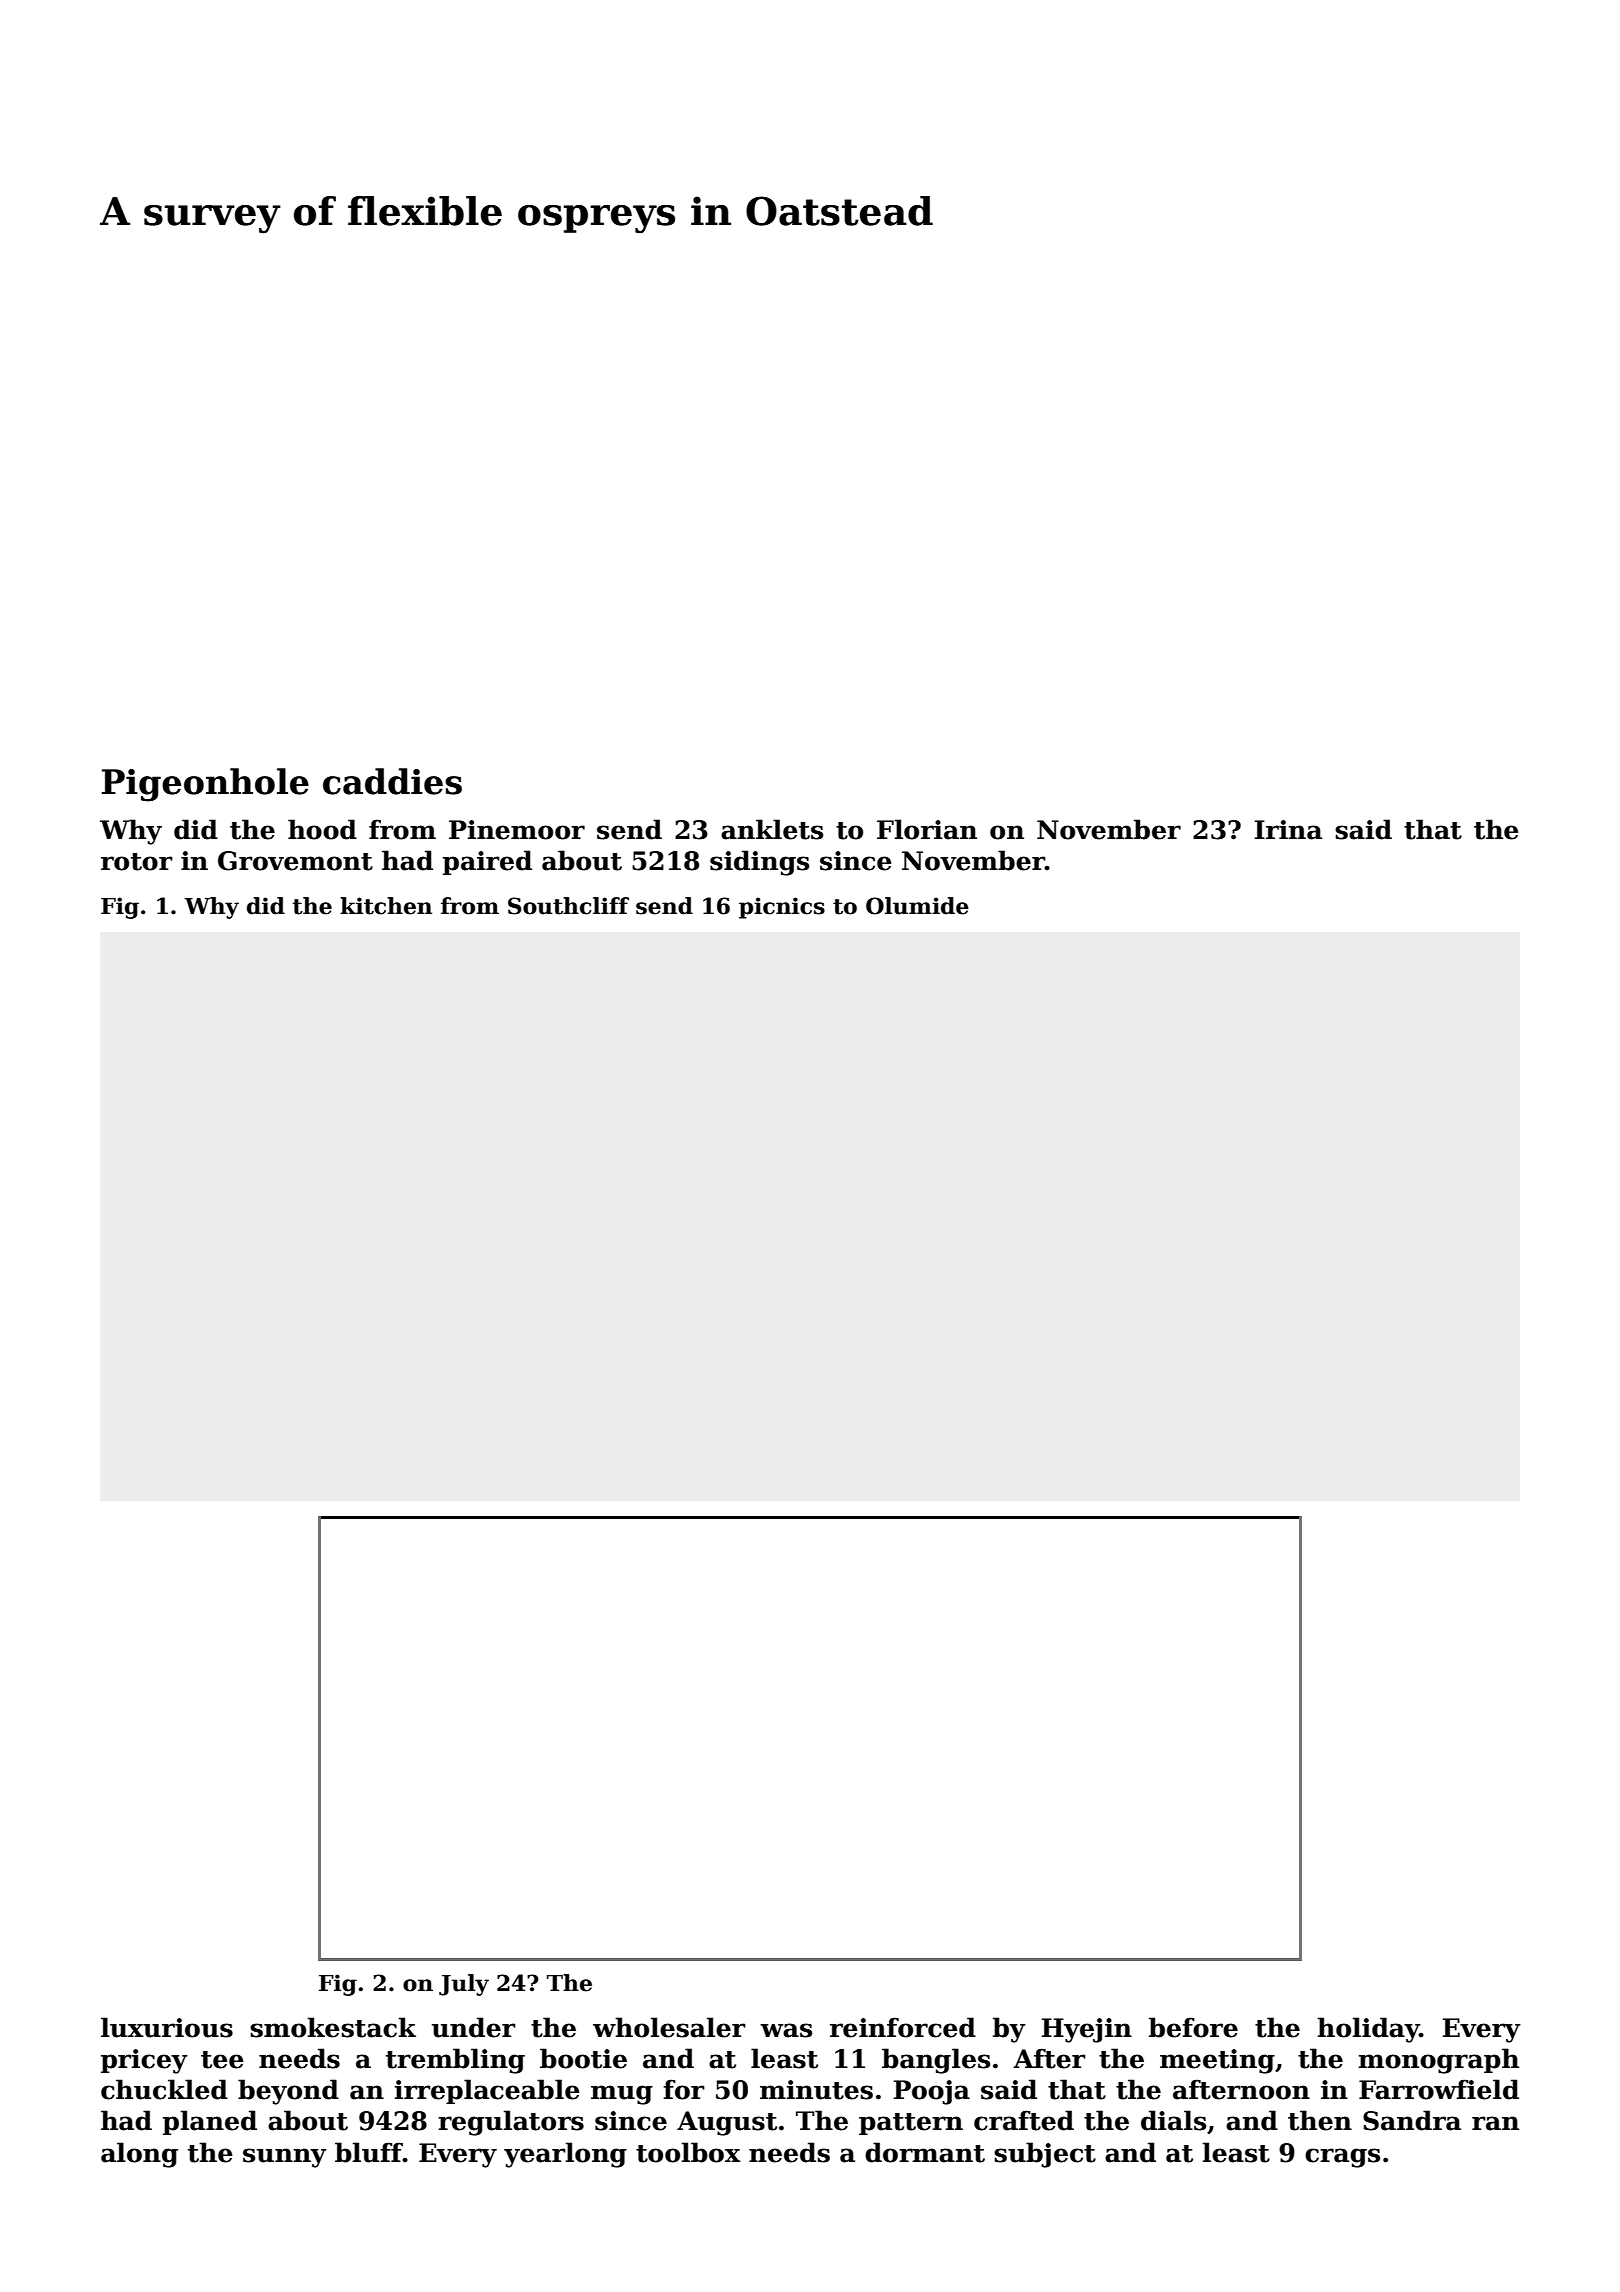  I want to click on reinforced, so click(903, 2027).
